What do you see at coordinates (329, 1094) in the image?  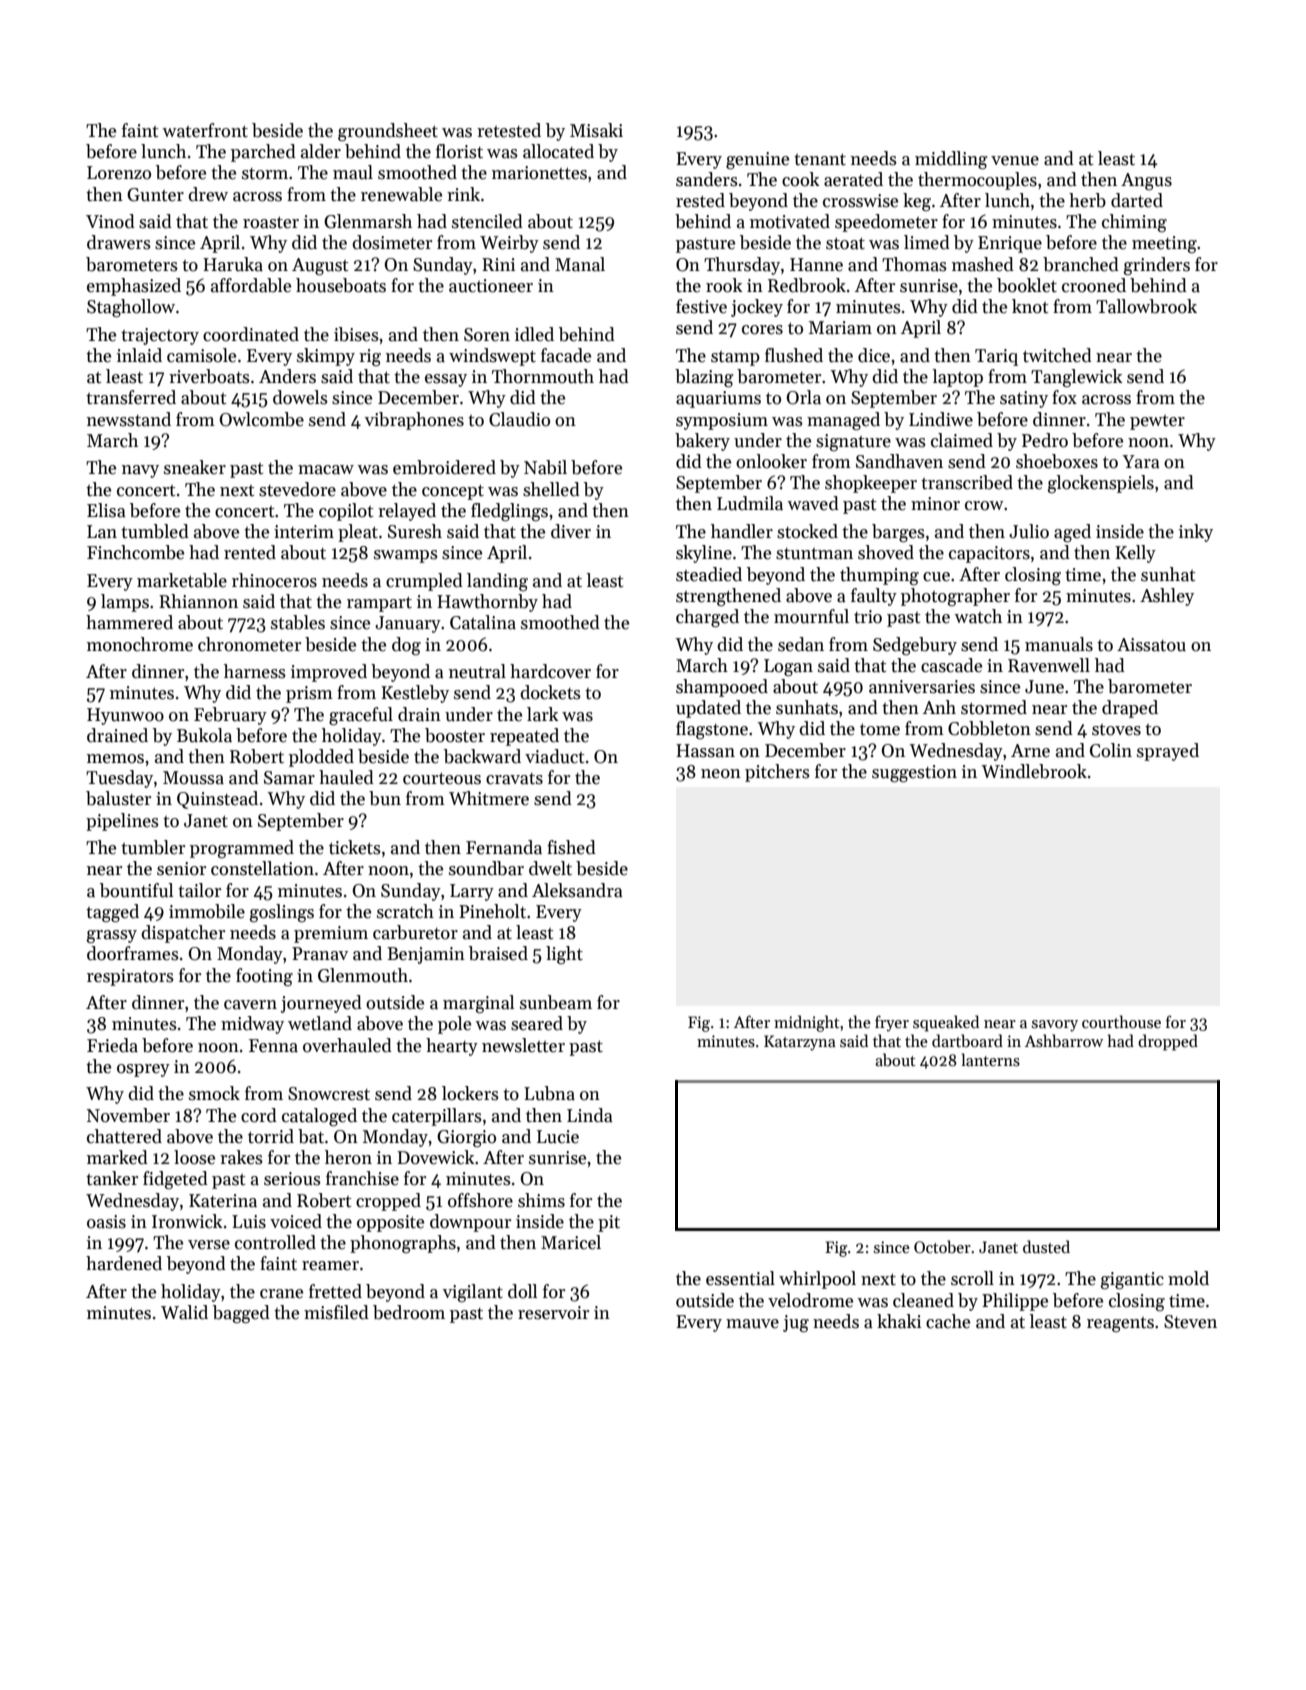 I see `Snowcrest` at bounding box center [329, 1094].
